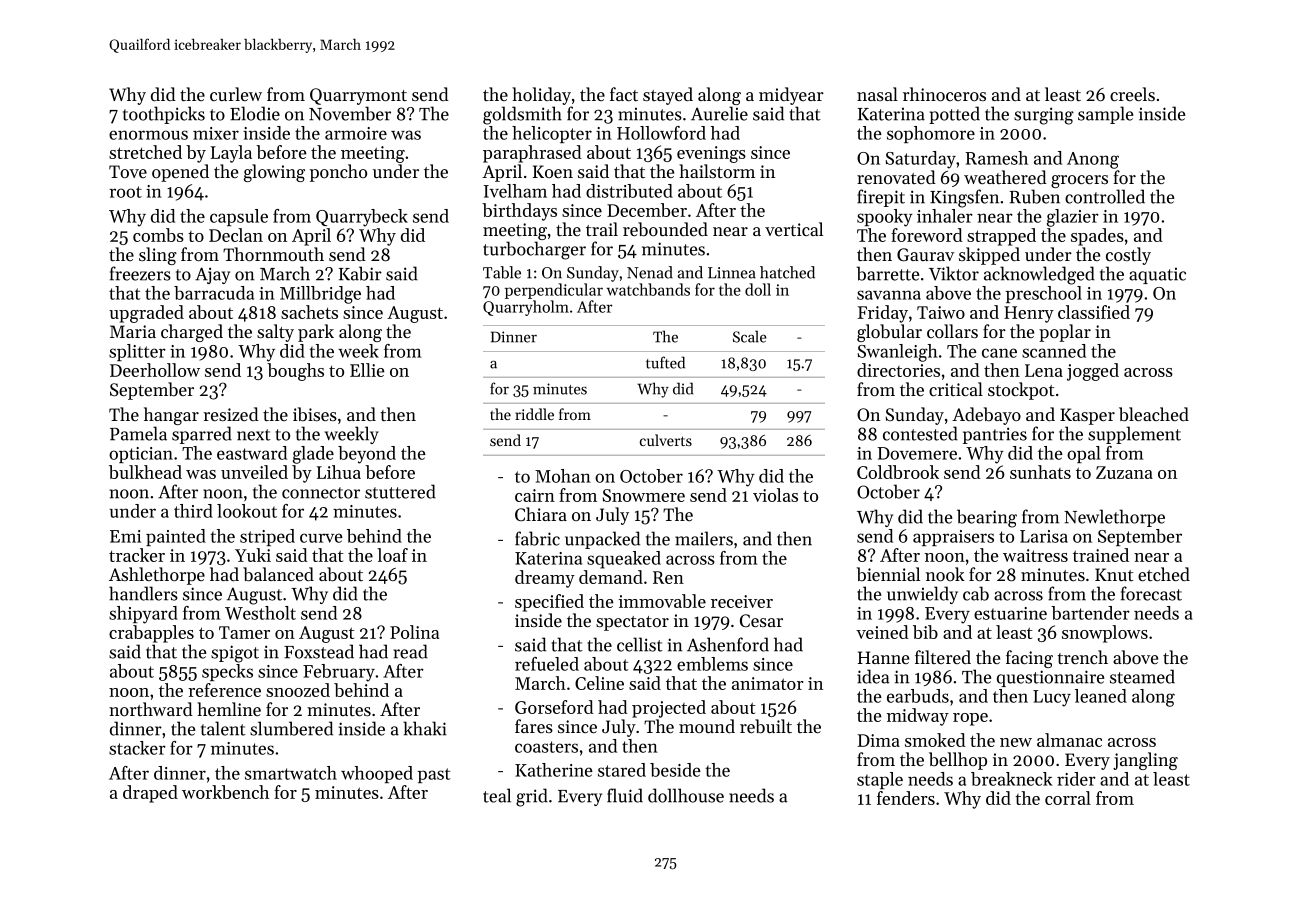 The height and width of the image is (924, 1308). I want to click on specks, so click(227, 672).
